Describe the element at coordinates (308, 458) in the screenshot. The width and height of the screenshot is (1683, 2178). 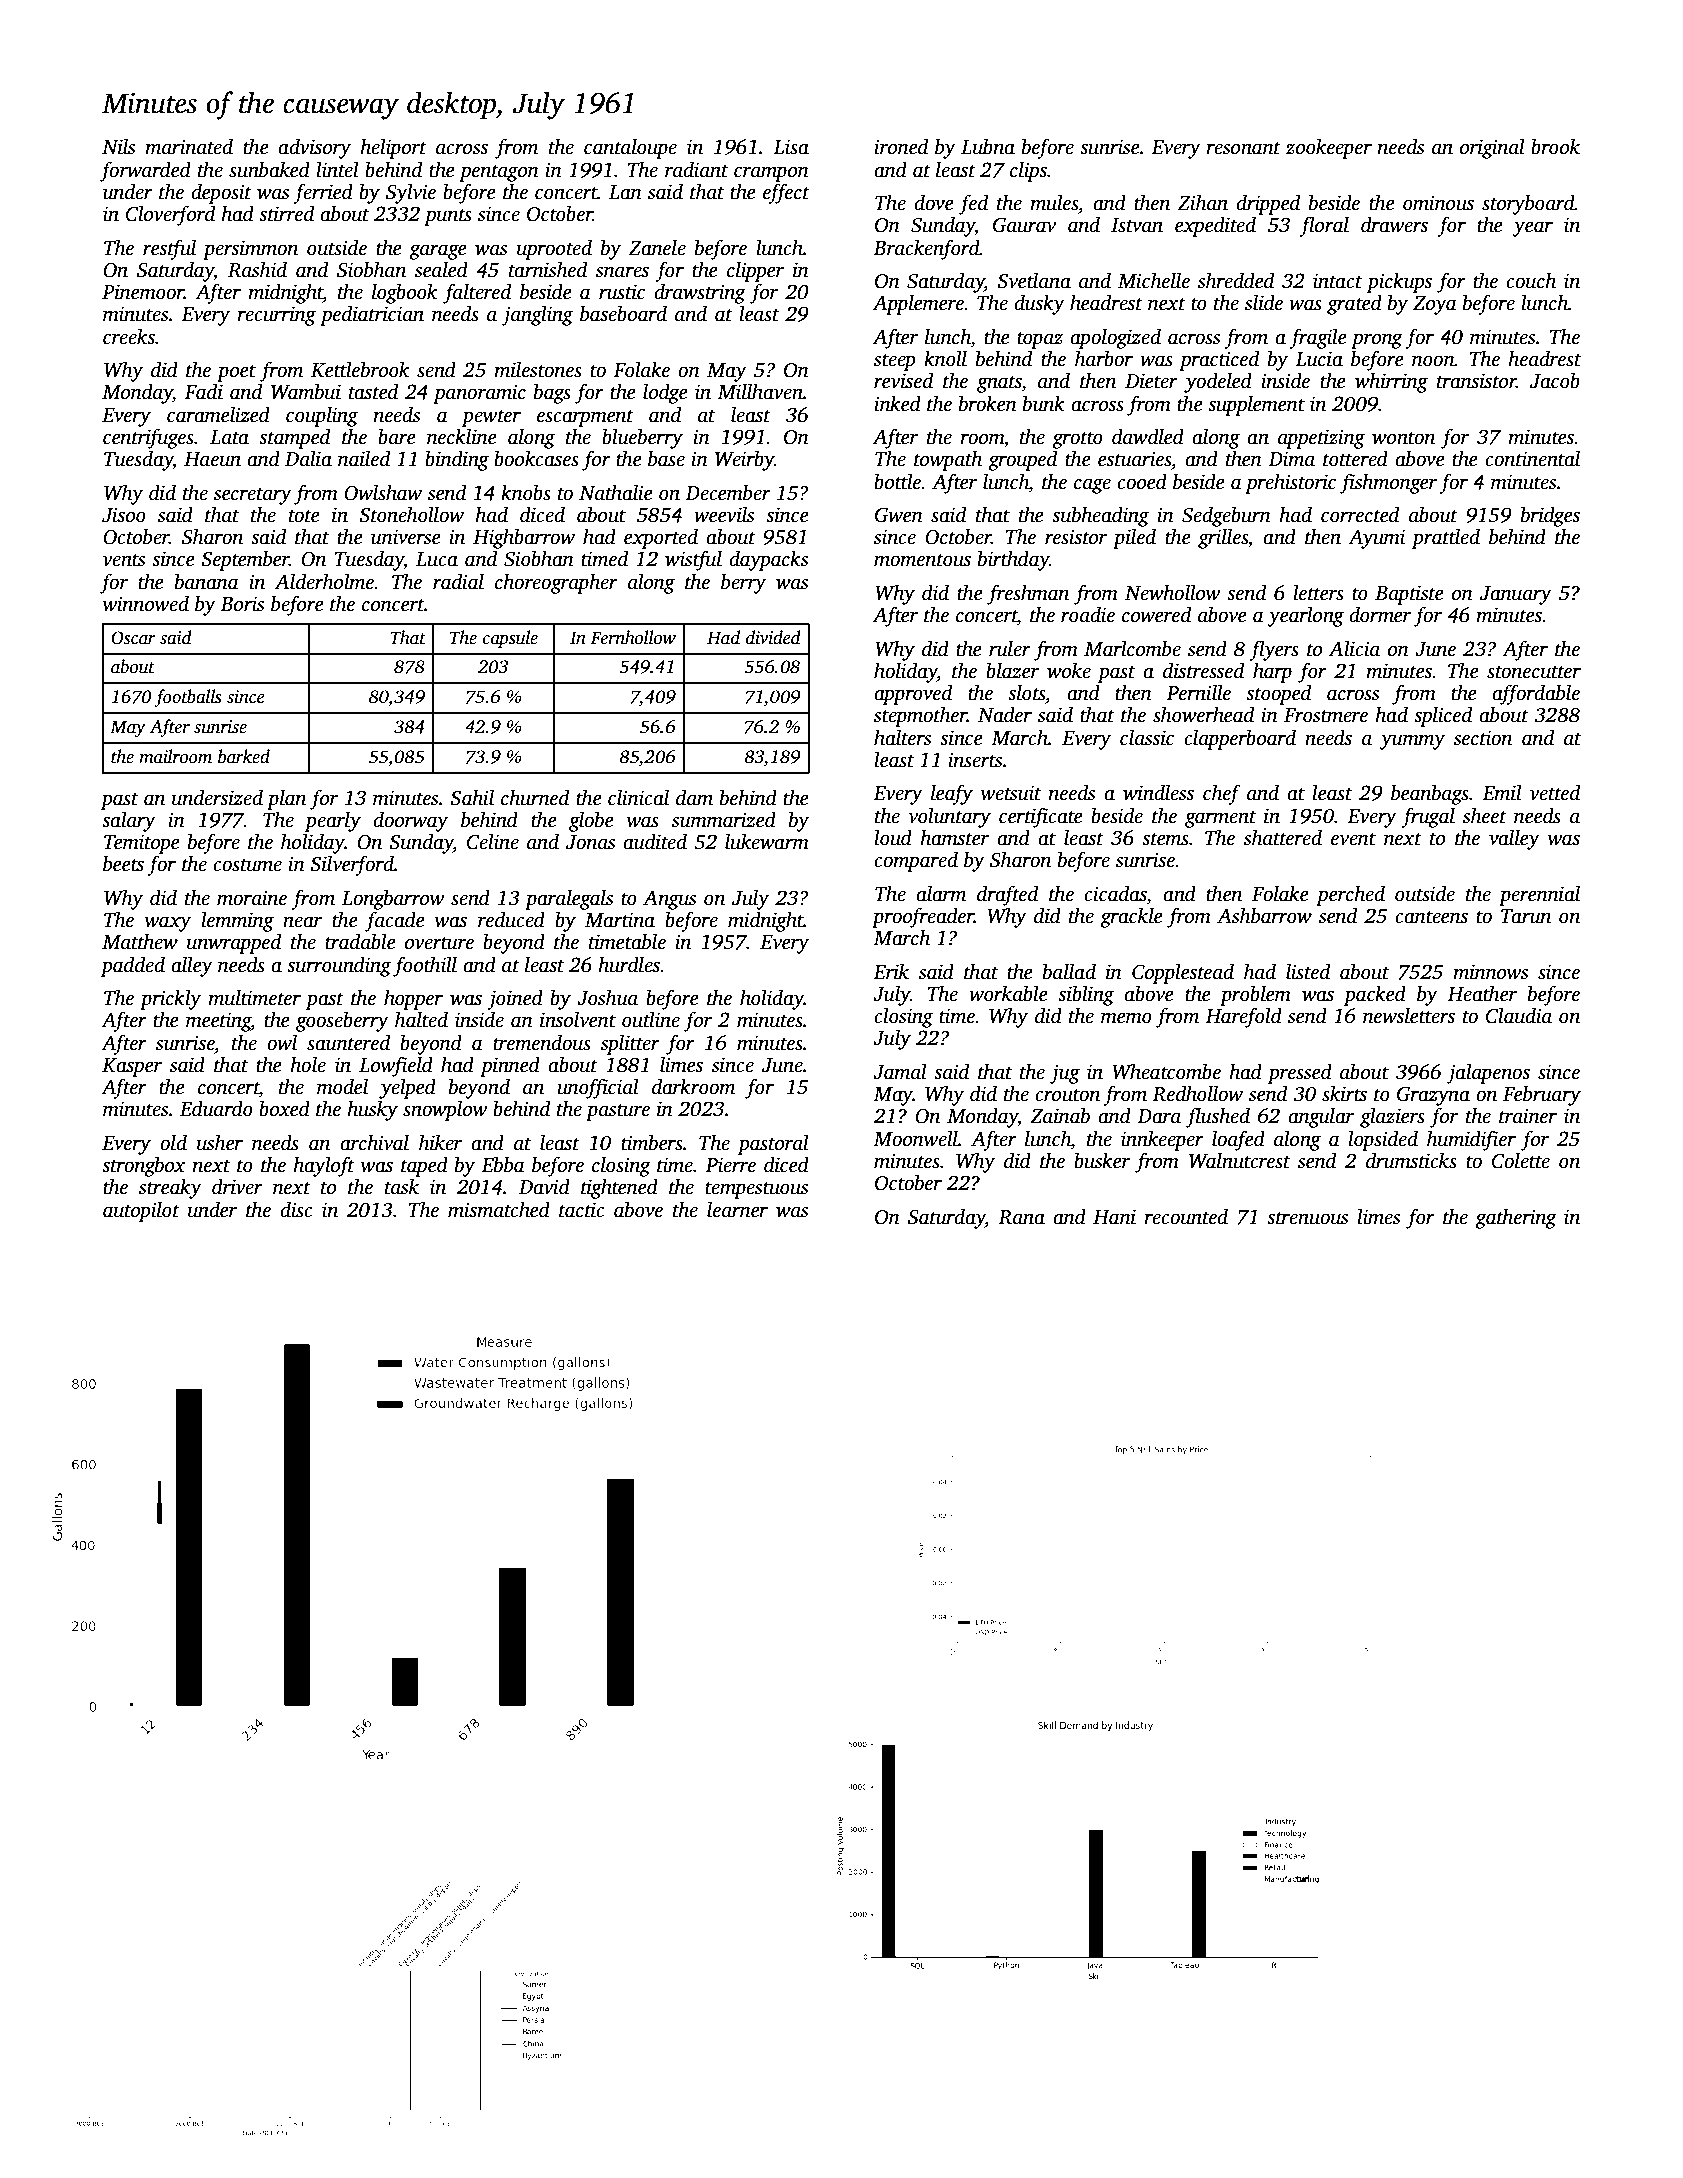
I see `Dalia` at that location.
